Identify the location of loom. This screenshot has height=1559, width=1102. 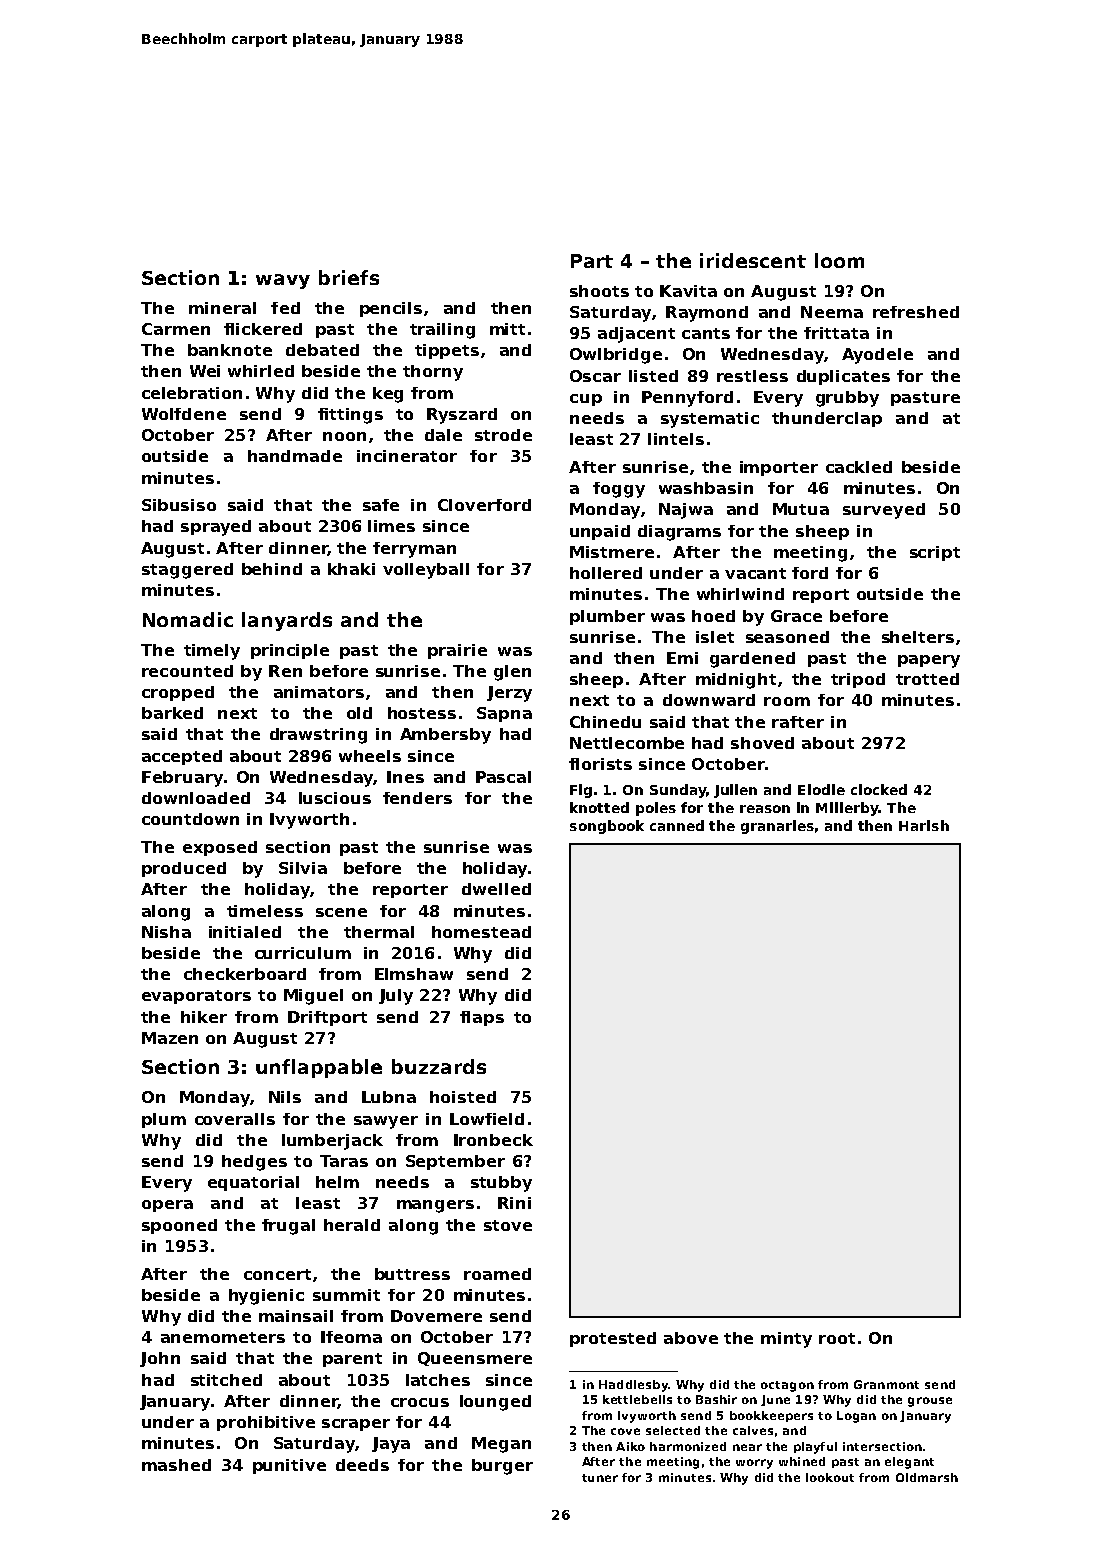
(839, 260).
